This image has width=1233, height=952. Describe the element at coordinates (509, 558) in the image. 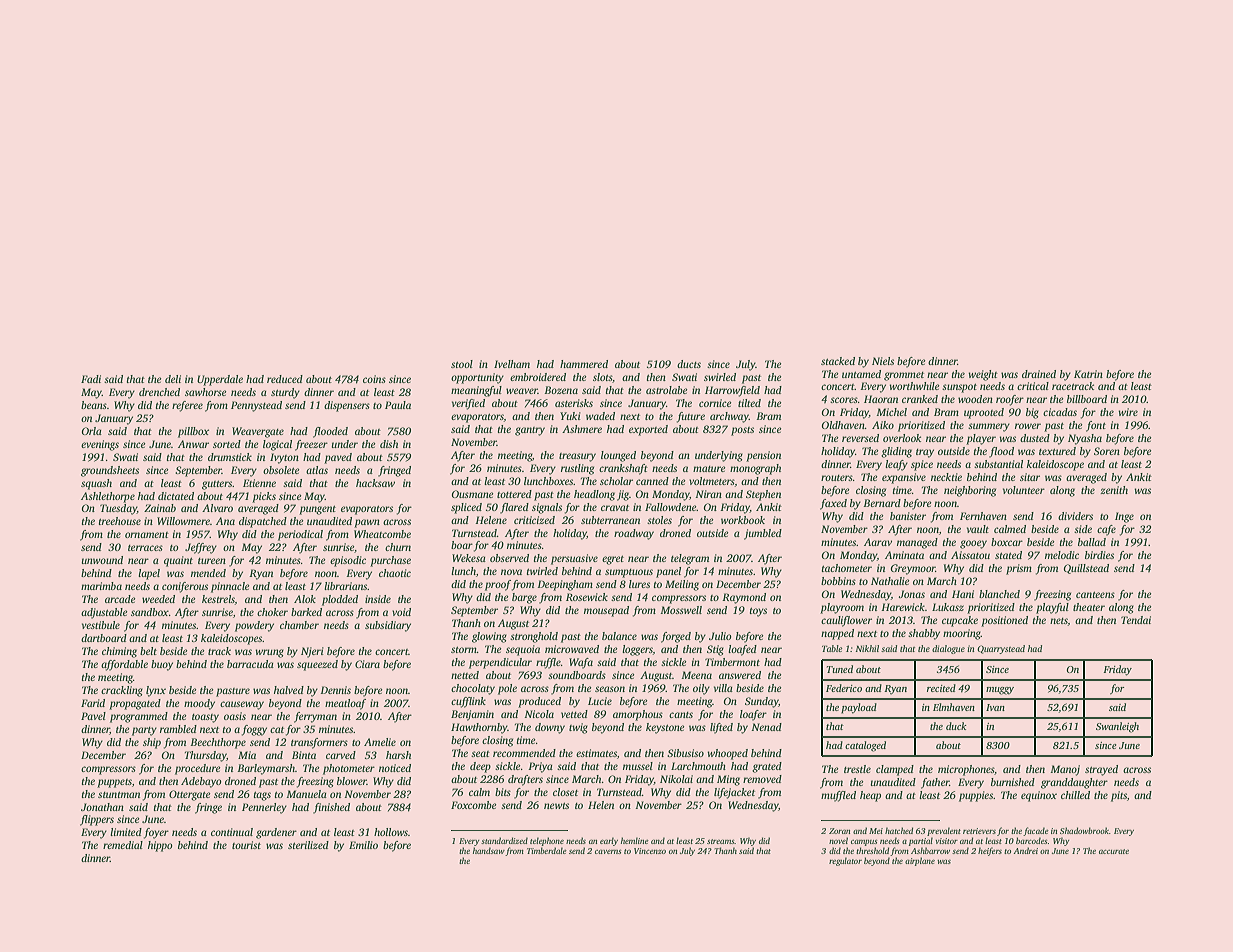

I see `observed` at that location.
